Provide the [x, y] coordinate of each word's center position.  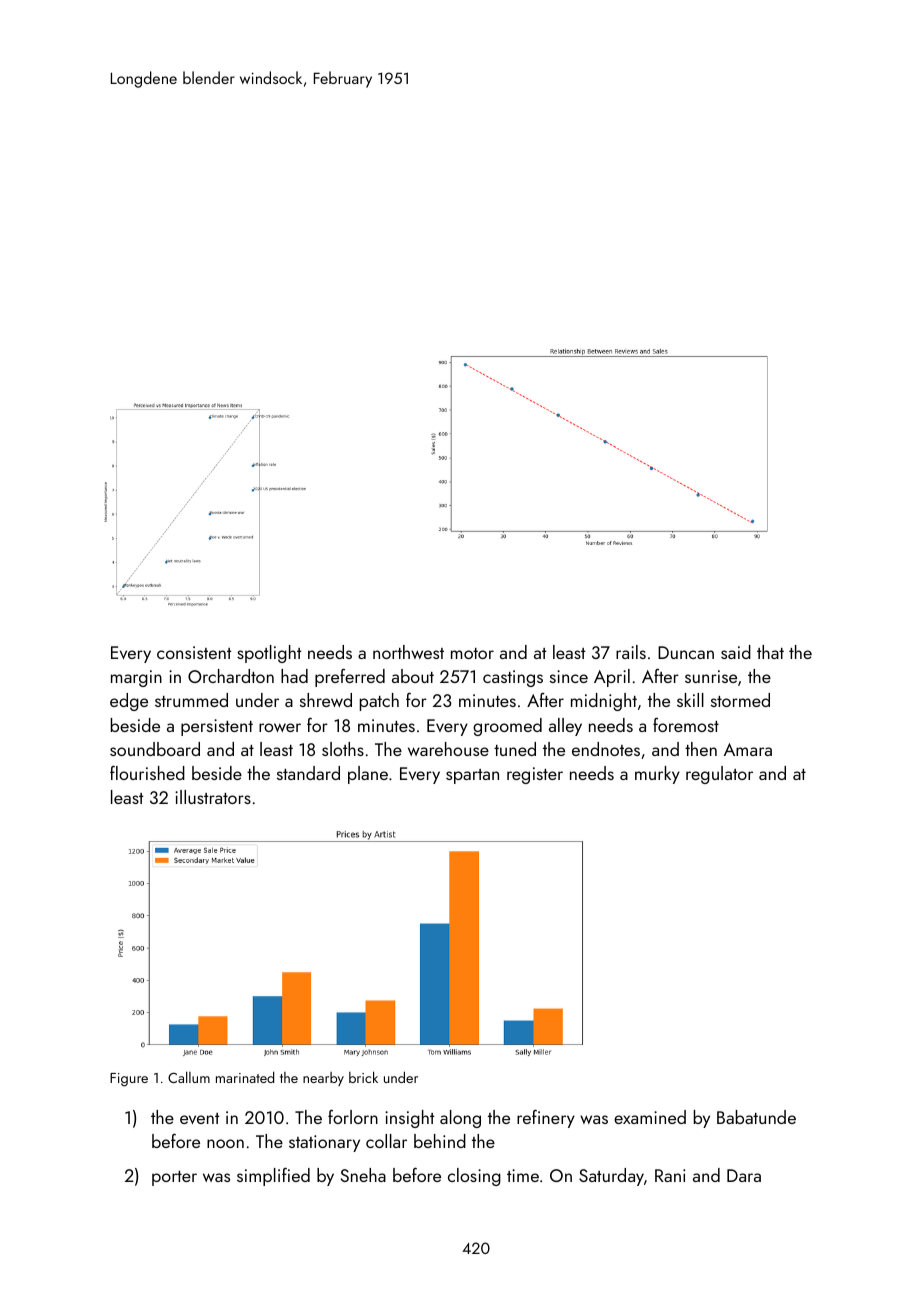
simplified [273, 1177]
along [460, 1119]
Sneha [363, 1175]
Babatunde [756, 1117]
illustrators [213, 797]
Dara [744, 1175]
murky [657, 775]
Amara [748, 749]
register [535, 775]
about [413, 676]
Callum [189, 1077]
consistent [194, 652]
